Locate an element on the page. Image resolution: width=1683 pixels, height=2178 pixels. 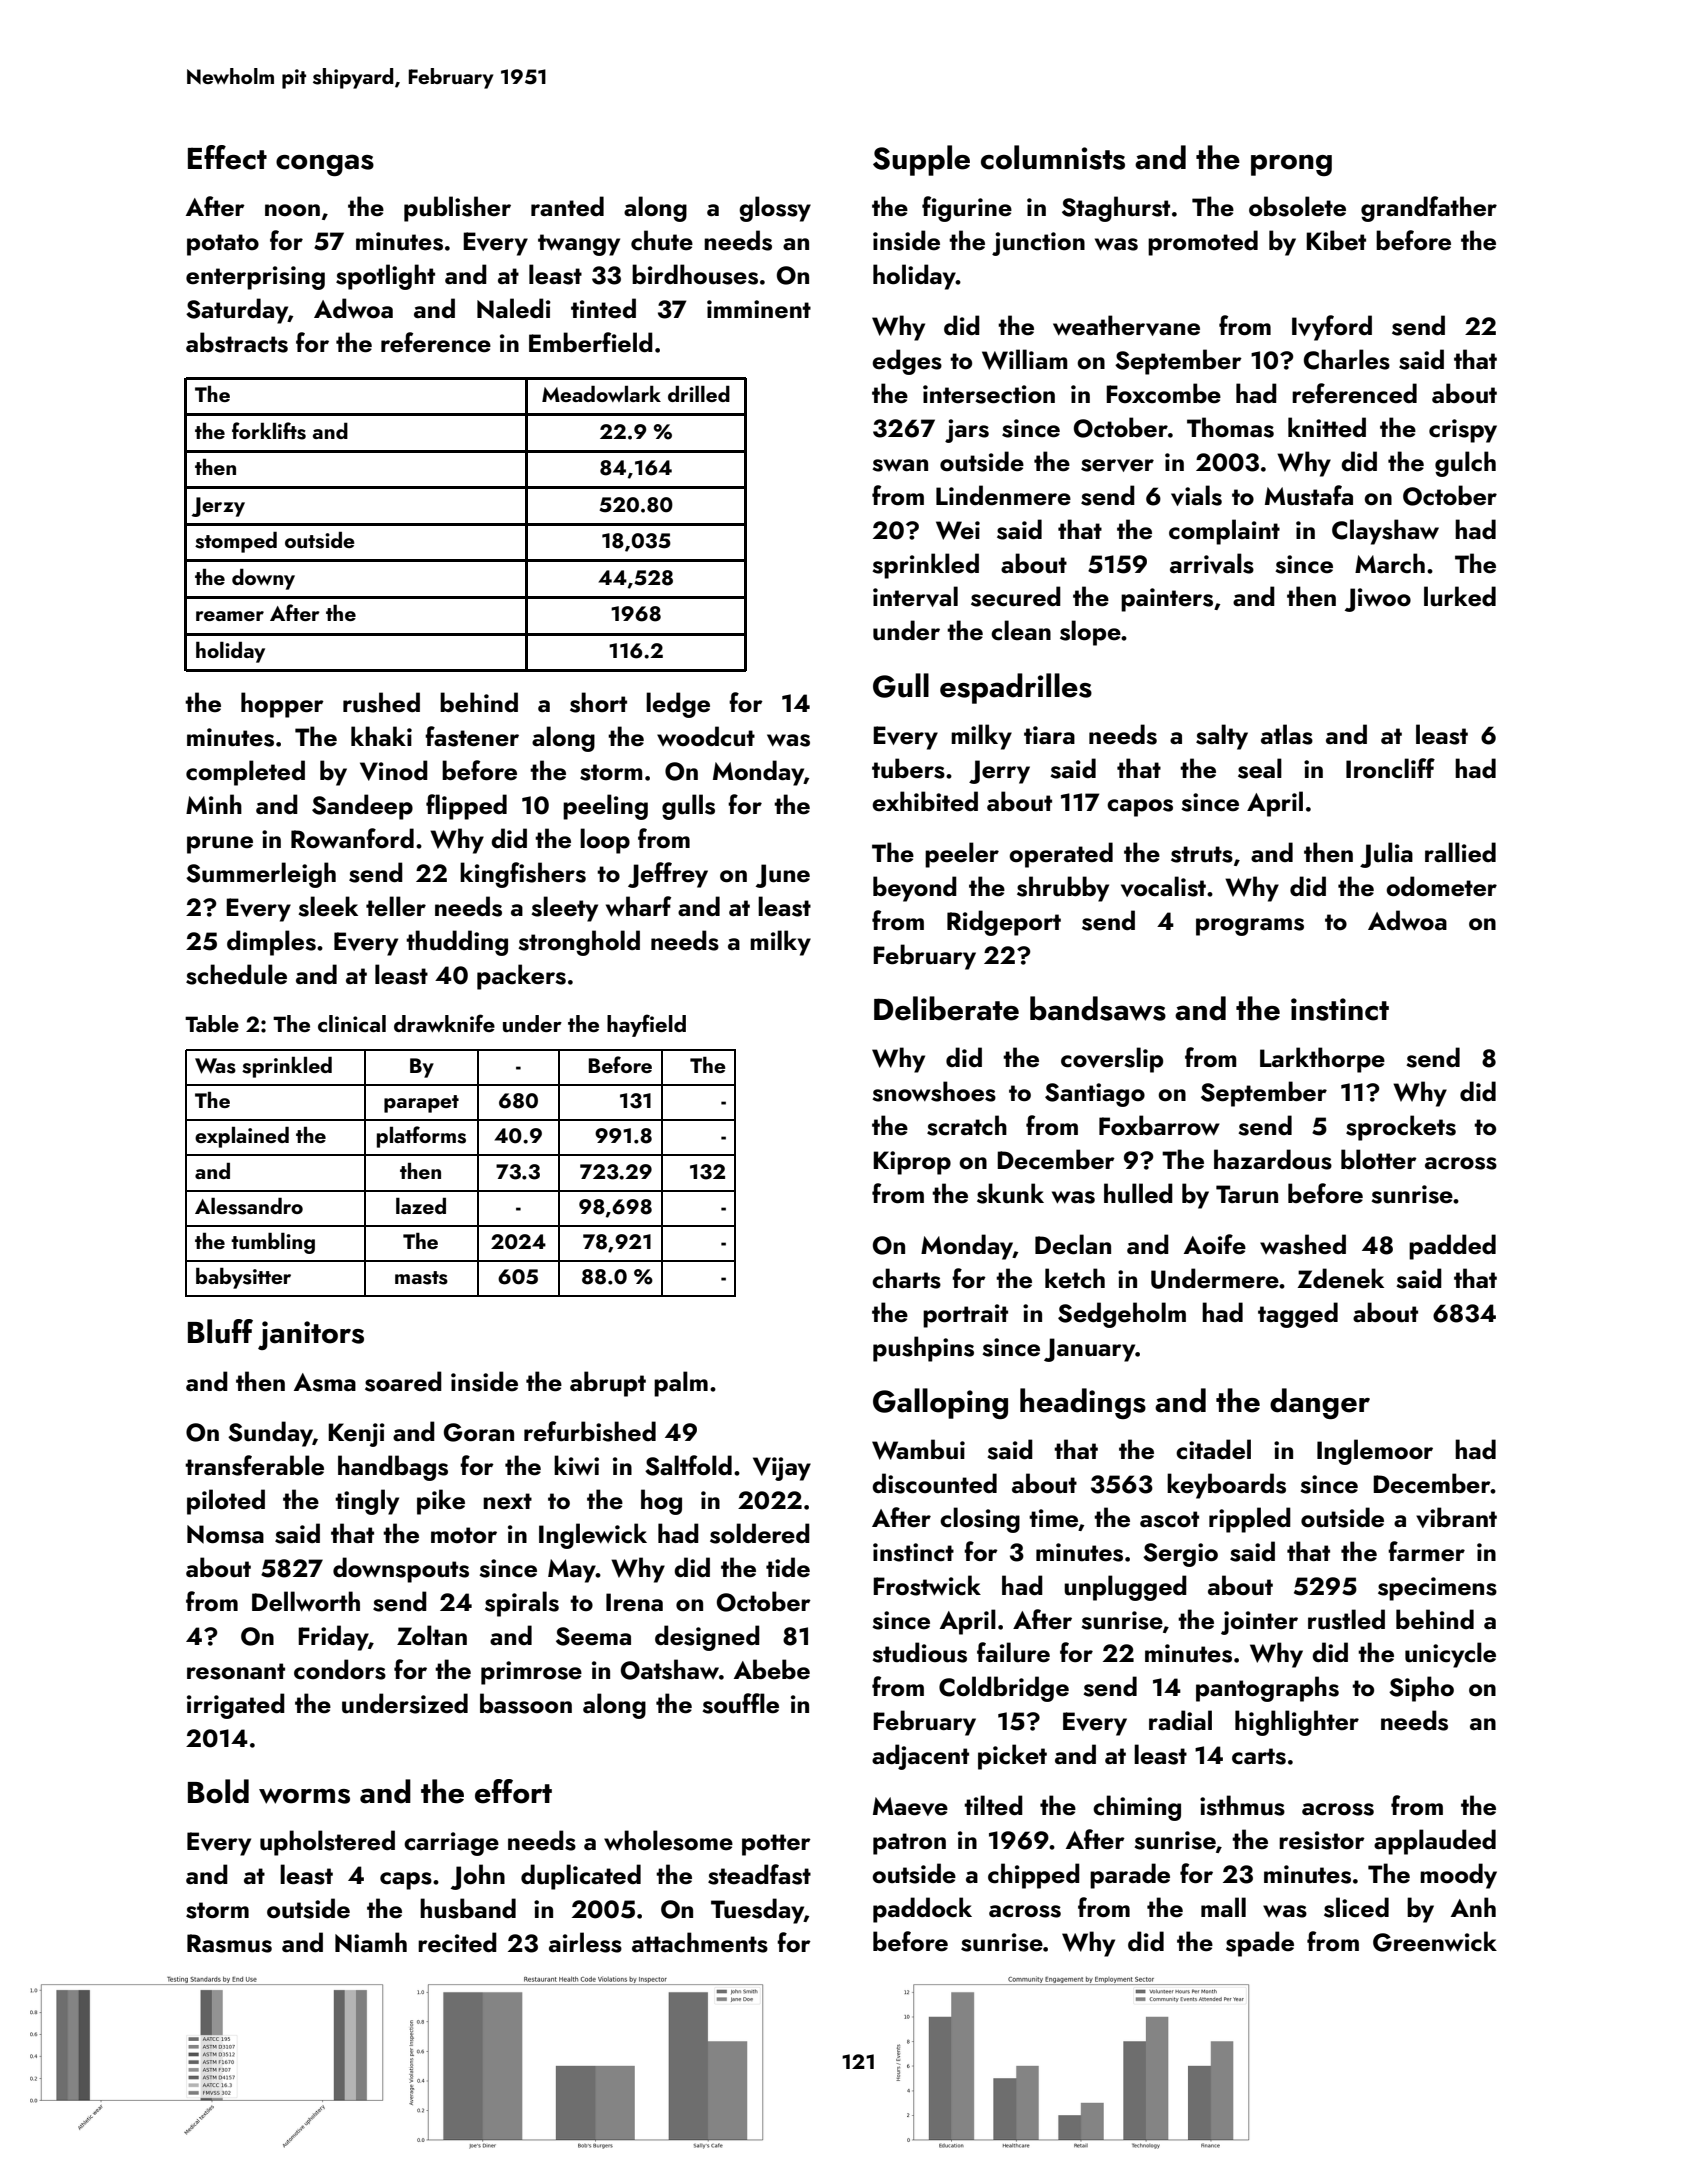
potato is located at coordinates (223, 245).
